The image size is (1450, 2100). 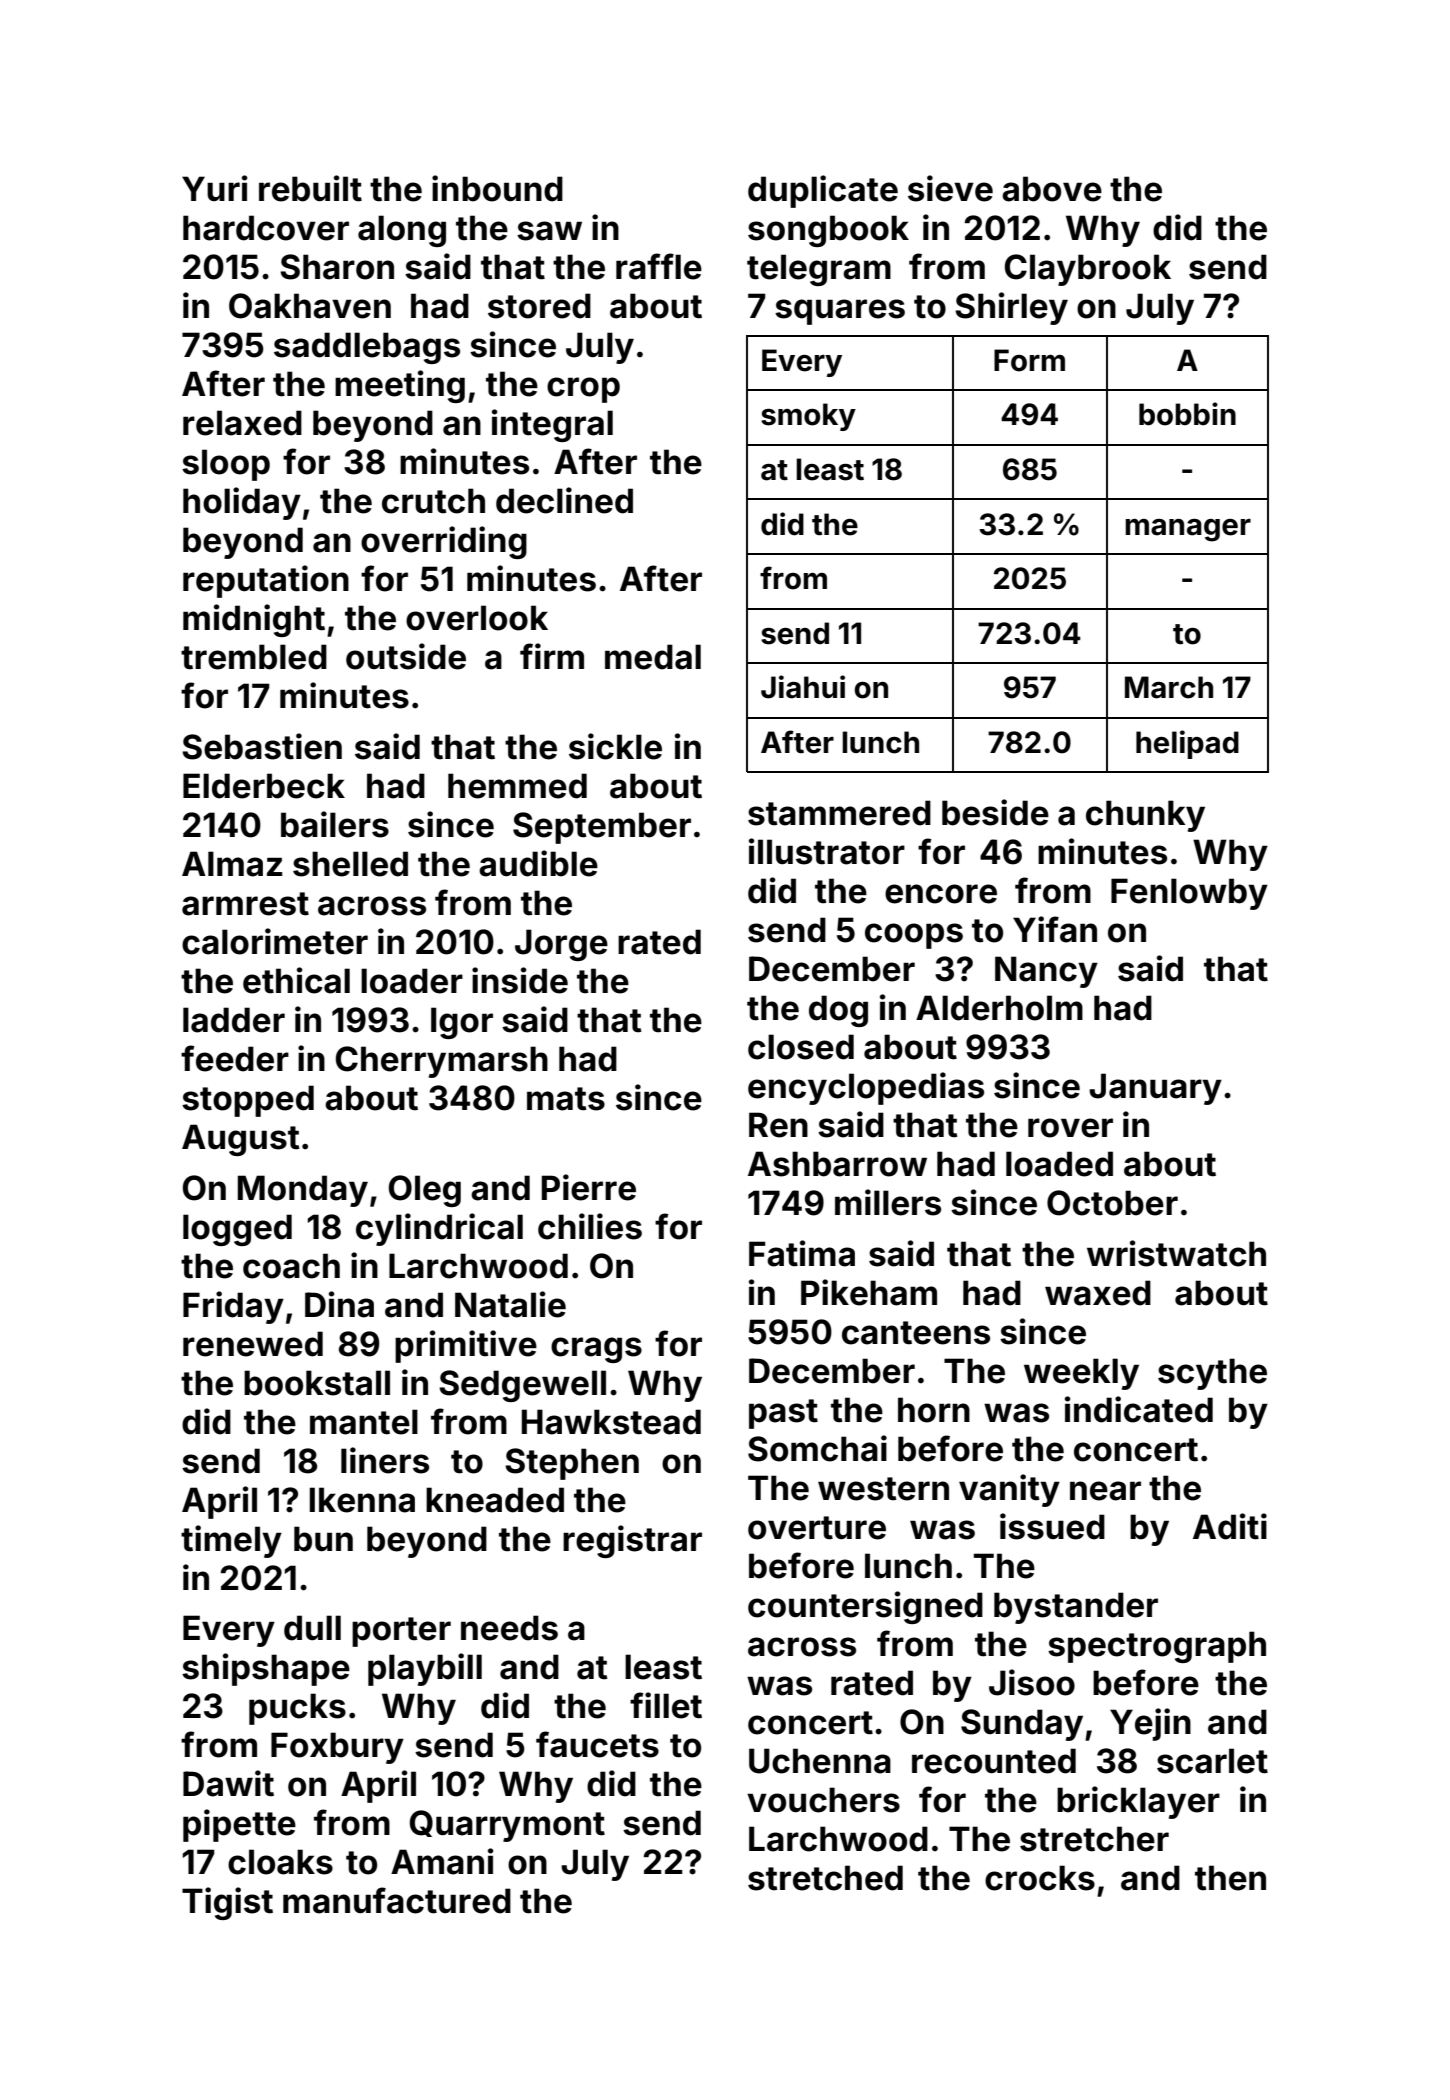 What do you see at coordinates (303, 1191) in the screenshot?
I see `Monday` at bounding box center [303, 1191].
